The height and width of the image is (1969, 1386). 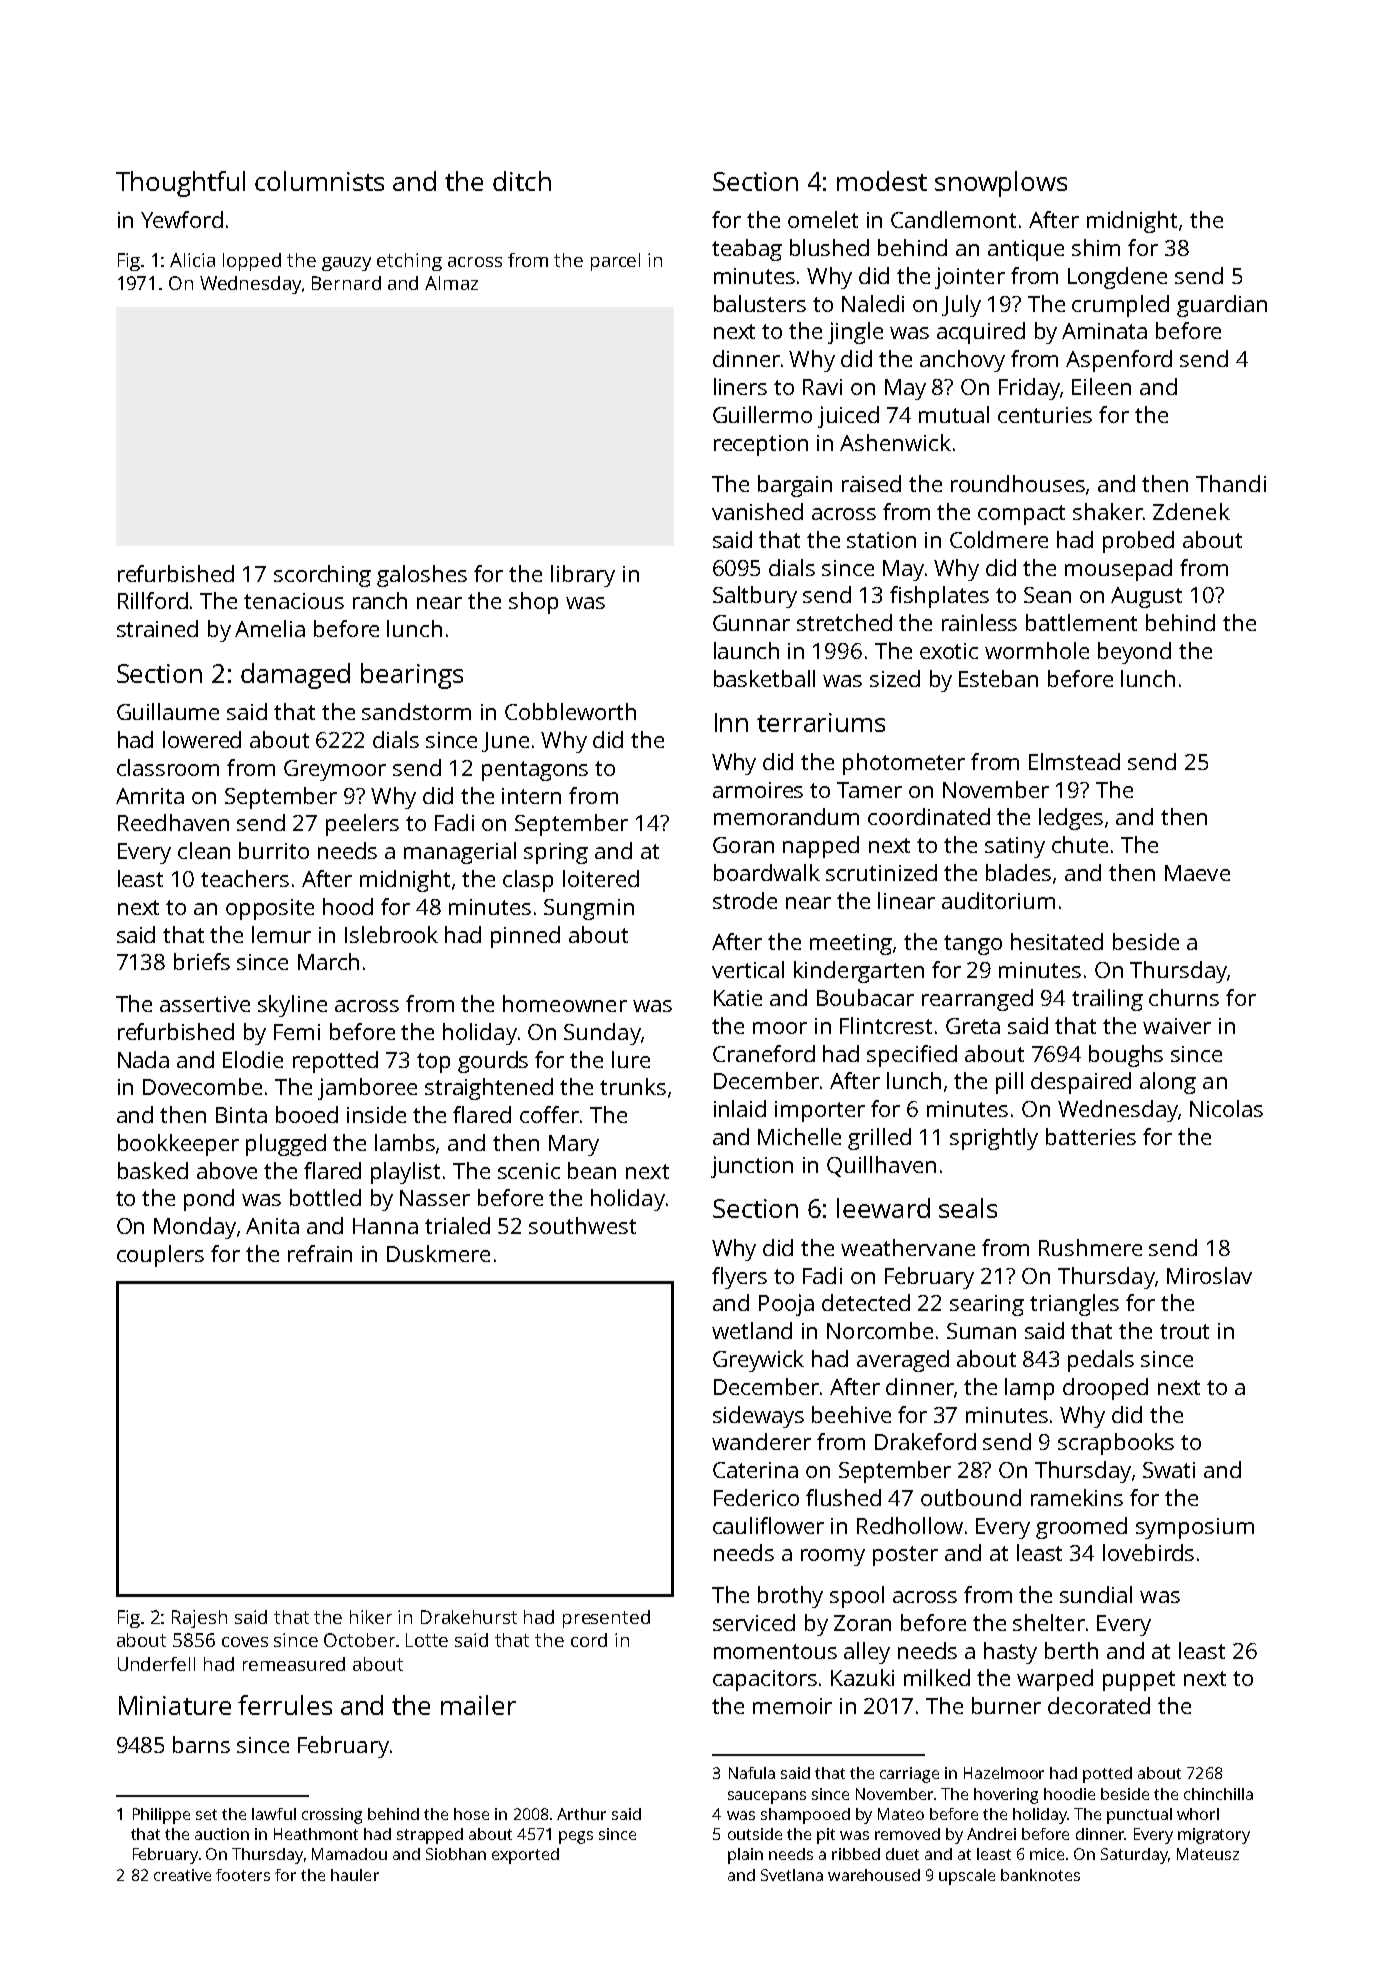 What do you see at coordinates (1184, 1331) in the image?
I see `trout` at bounding box center [1184, 1331].
